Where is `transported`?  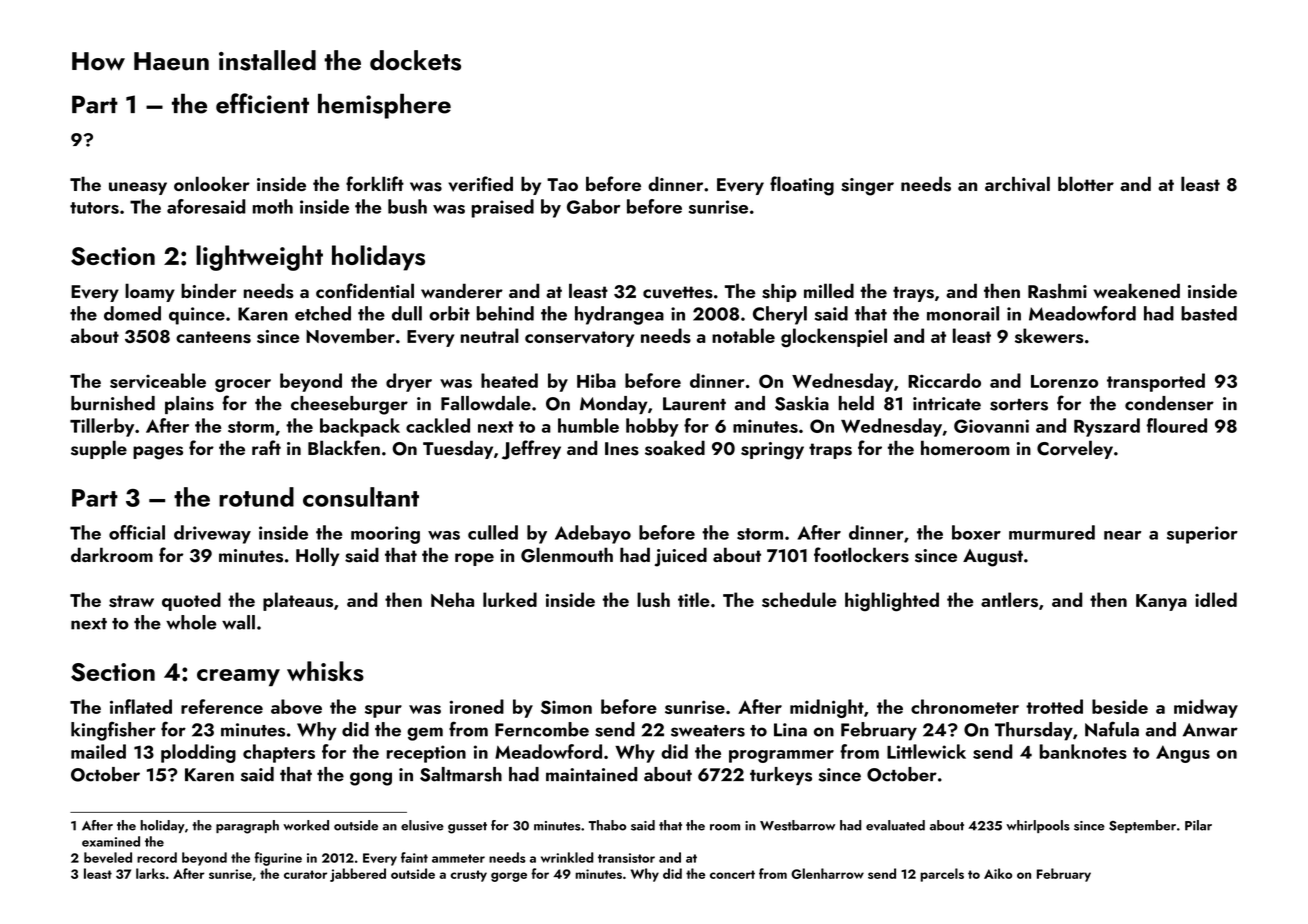 transported is located at coordinates (1156, 382).
